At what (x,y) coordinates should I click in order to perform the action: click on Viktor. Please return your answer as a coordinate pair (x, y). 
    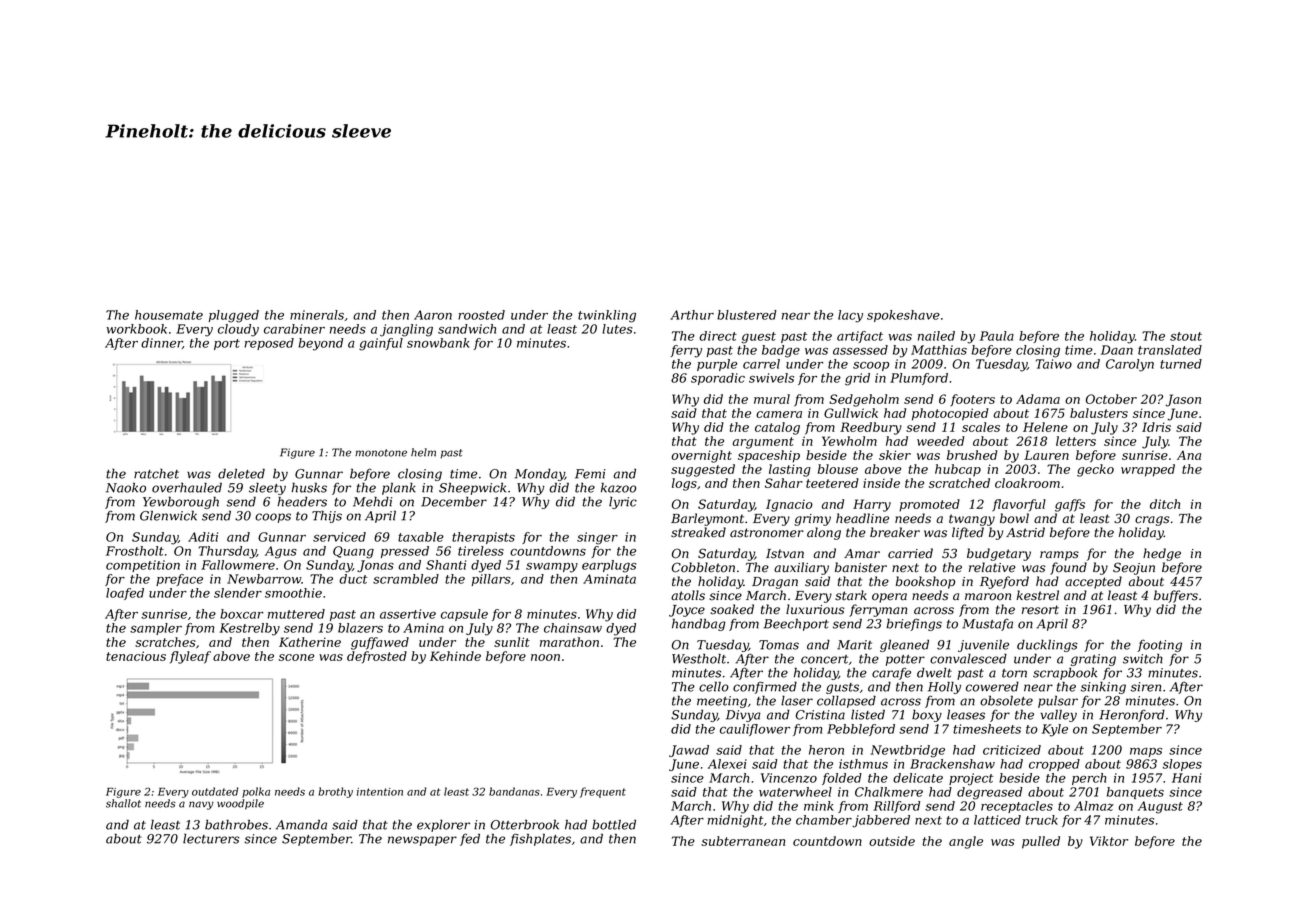
    Looking at the image, I should click on (1109, 841).
